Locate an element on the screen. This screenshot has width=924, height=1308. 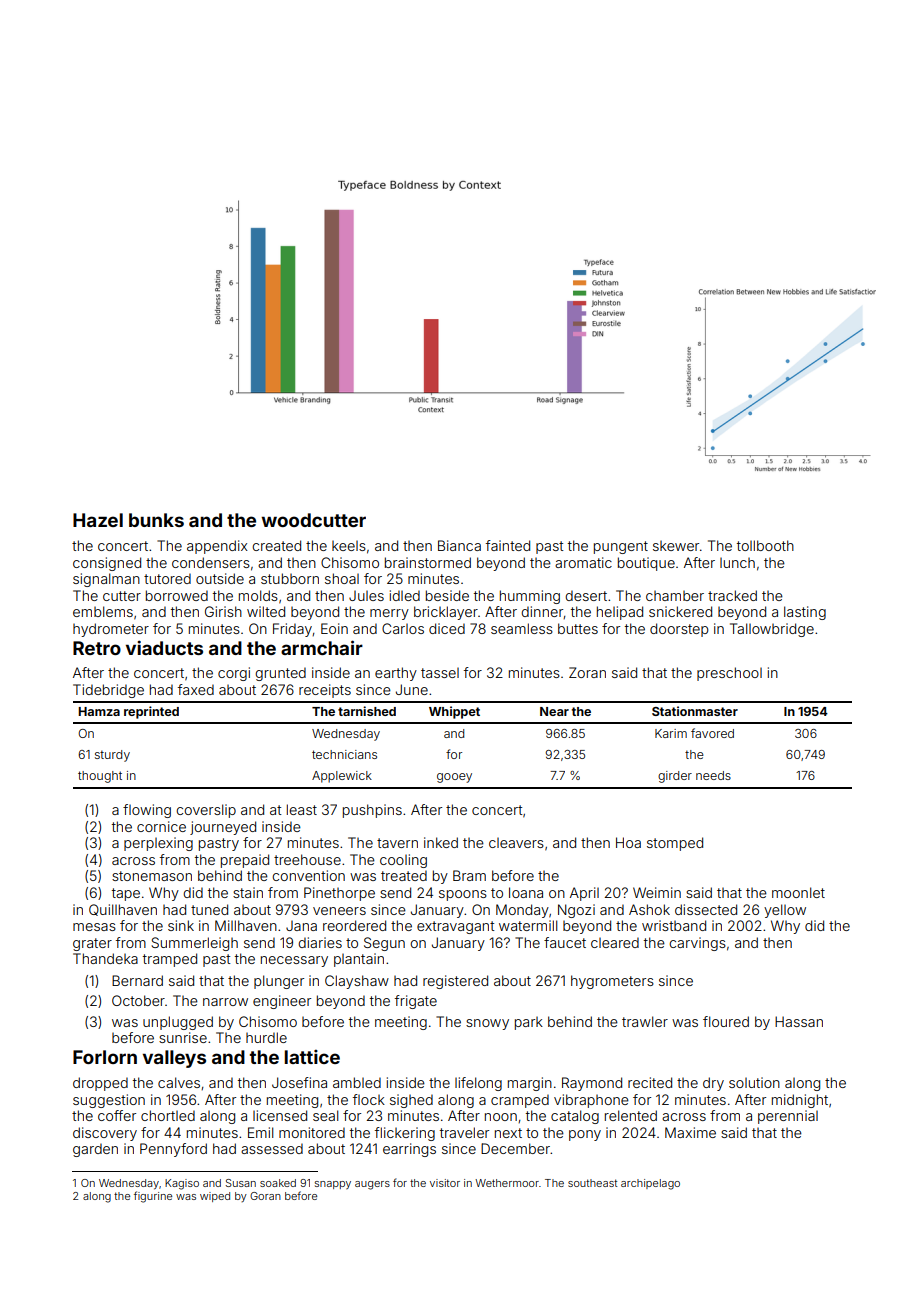
prepaid is located at coordinates (245, 861).
